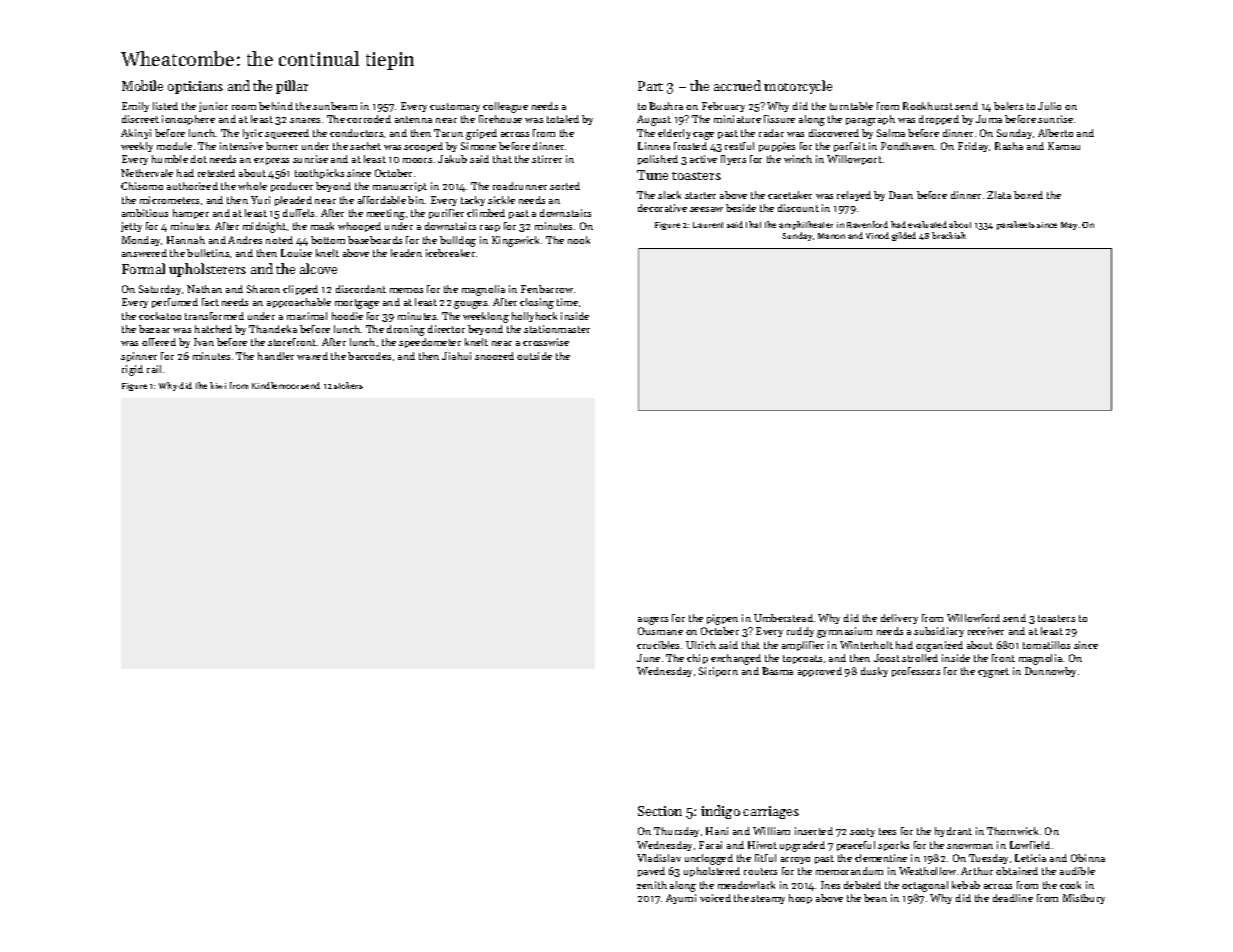  Describe the element at coordinates (470, 305) in the image. I see `gouges` at that location.
